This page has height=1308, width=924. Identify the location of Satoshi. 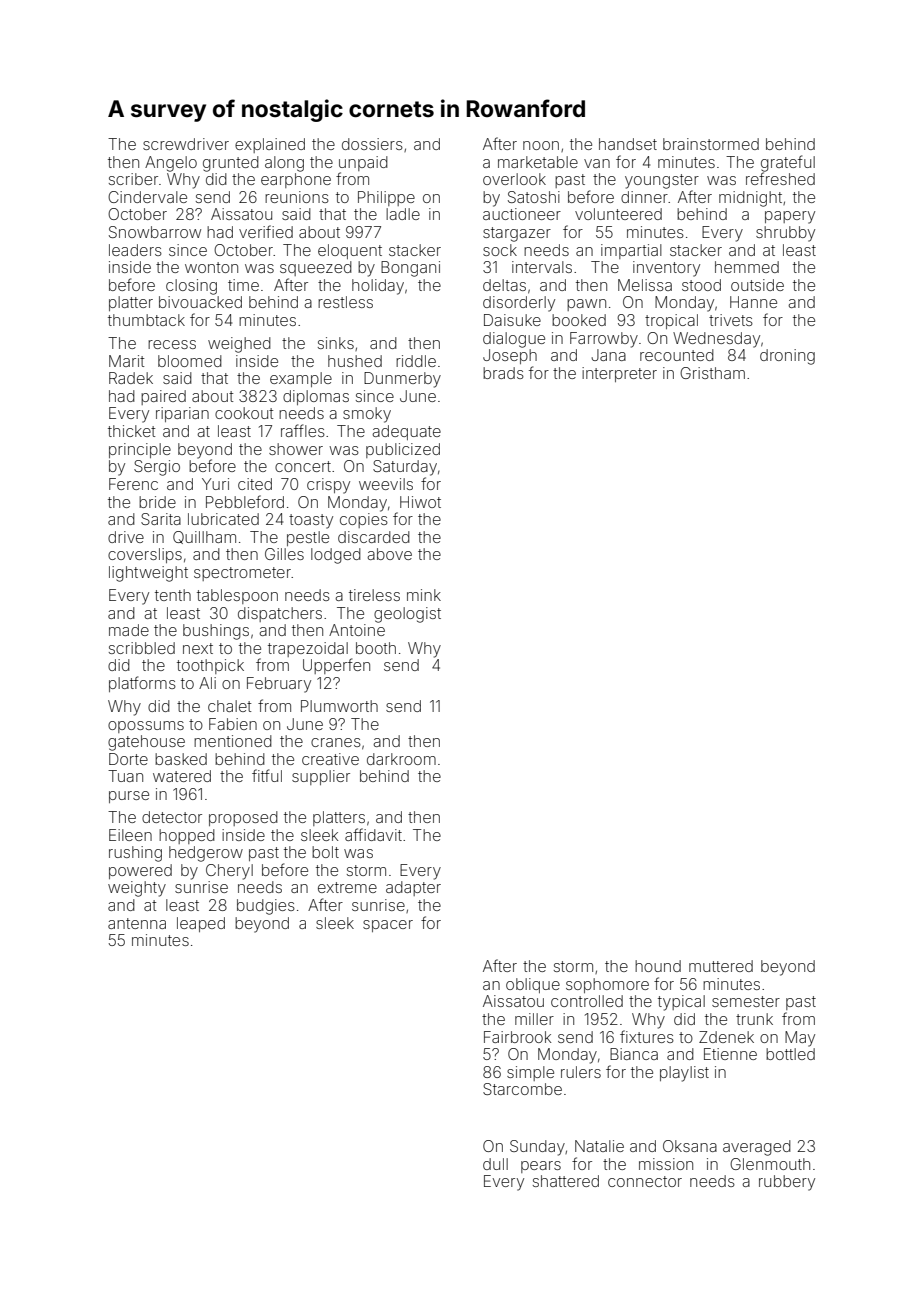
(534, 197).
